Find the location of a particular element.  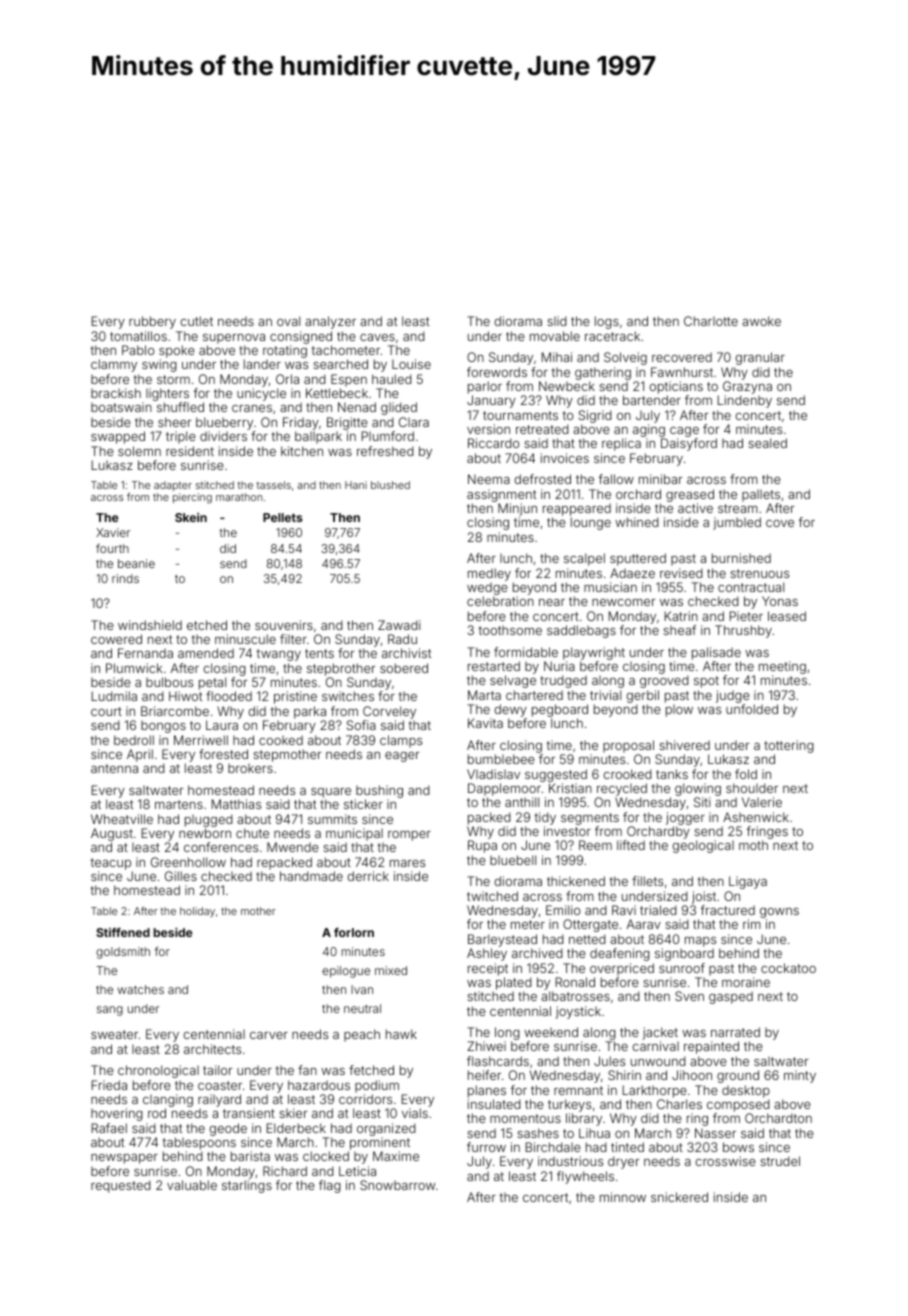

Zawadi is located at coordinates (399, 625).
